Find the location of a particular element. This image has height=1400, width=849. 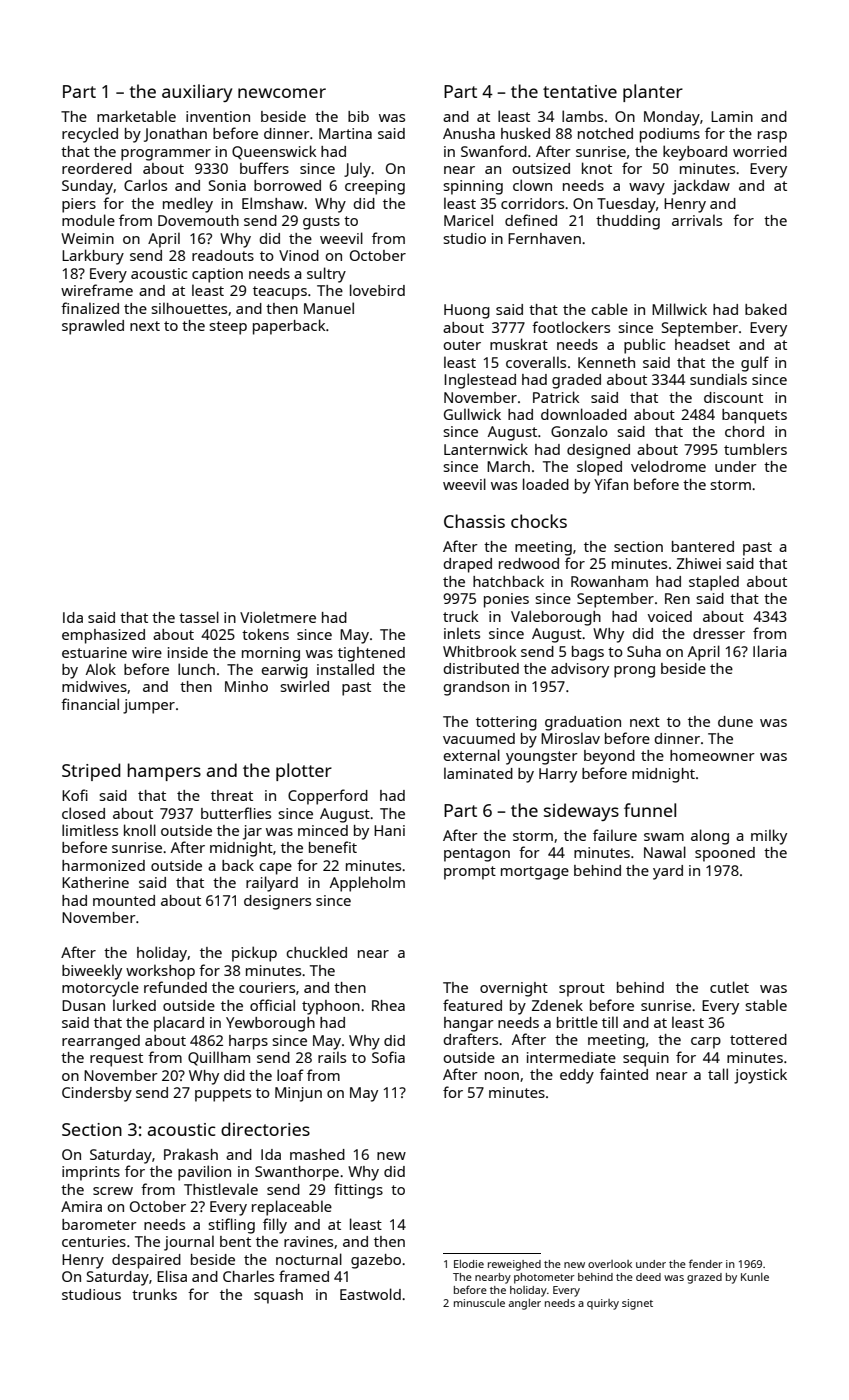

Patrick is located at coordinates (556, 397).
